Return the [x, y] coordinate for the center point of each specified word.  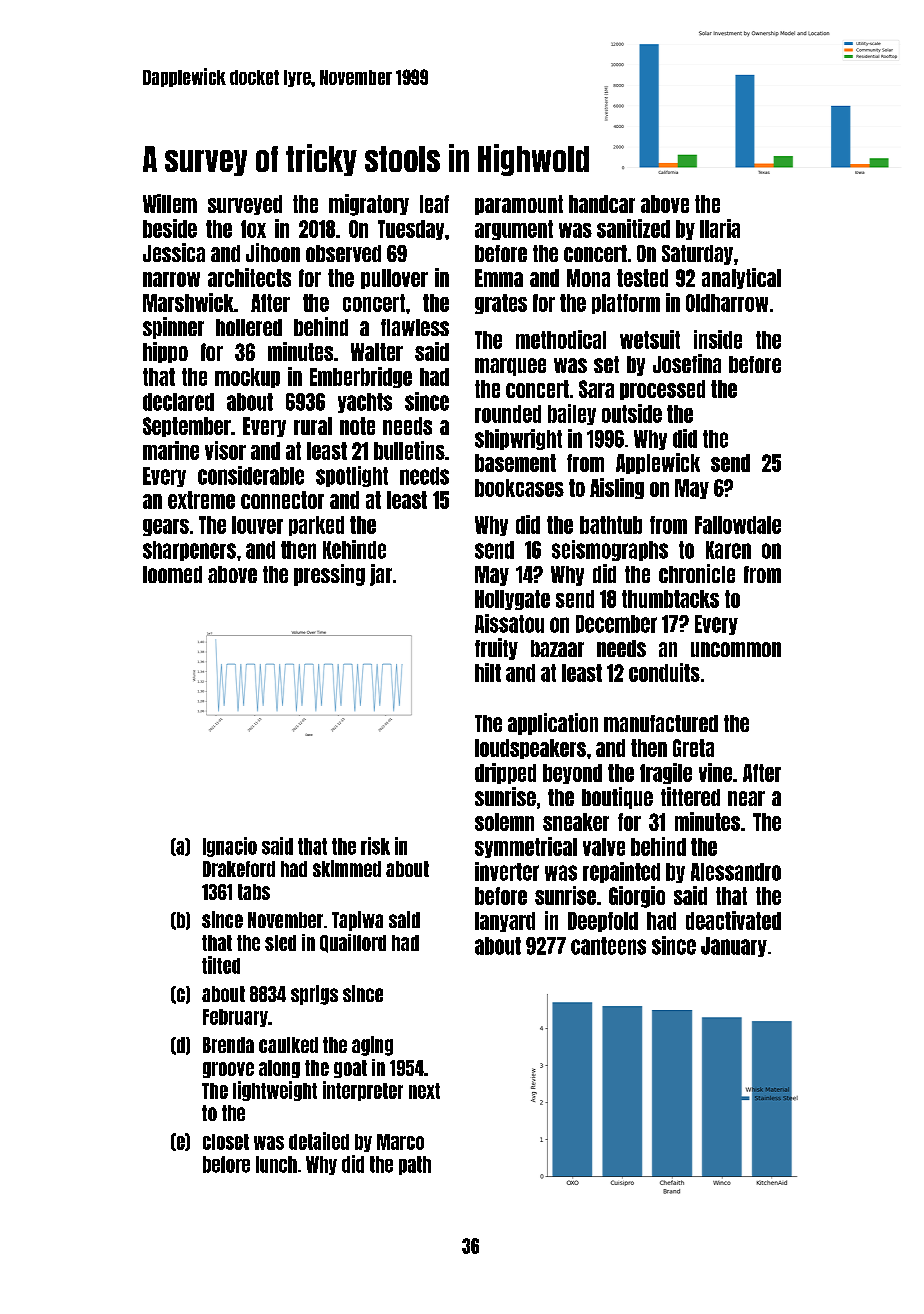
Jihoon [273, 252]
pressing [329, 575]
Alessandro [736, 872]
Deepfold [603, 922]
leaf [434, 204]
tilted [221, 965]
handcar [602, 204]
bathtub [611, 525]
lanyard [505, 922]
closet [226, 1142]
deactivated [733, 920]
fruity [496, 649]
